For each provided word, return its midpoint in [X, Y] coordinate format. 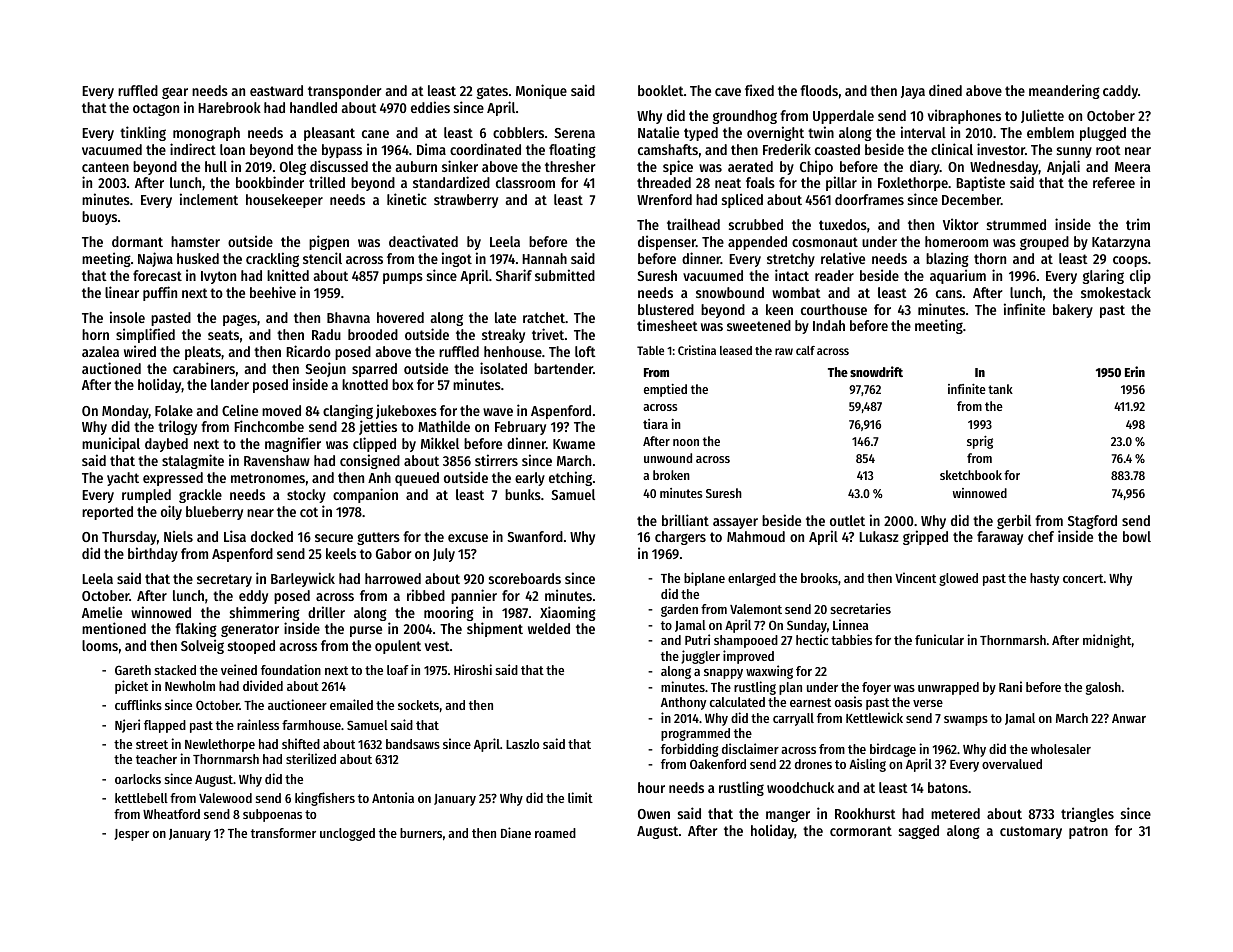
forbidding [689, 750]
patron [1088, 832]
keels [341, 553]
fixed [759, 90]
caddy [1120, 92]
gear [175, 93]
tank [1000, 389]
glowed [958, 579]
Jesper [131, 835]
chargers [680, 538]
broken [671, 475]
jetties [378, 427]
